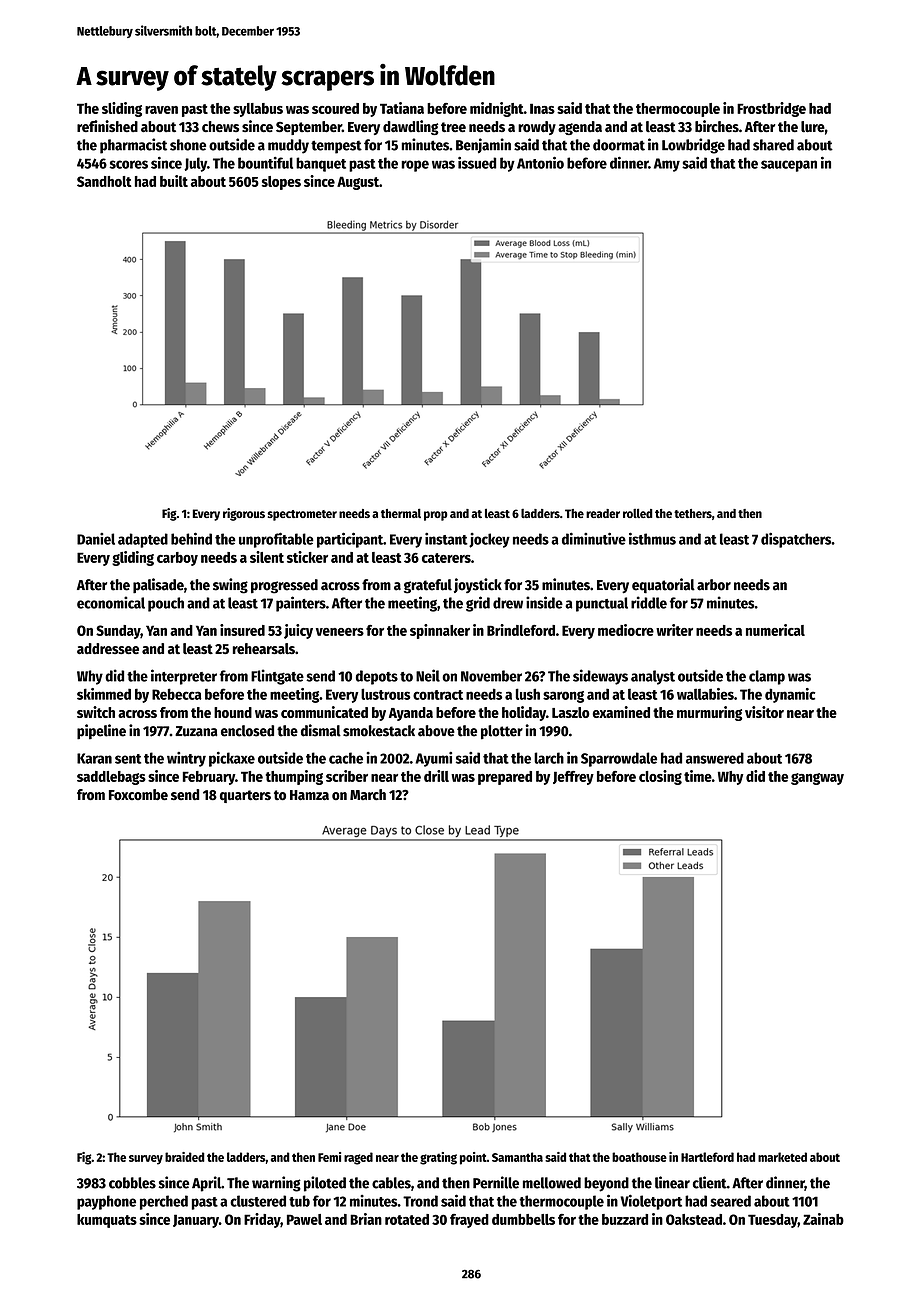 The image size is (924, 1308). What do you see at coordinates (496, 1182) in the document?
I see `Pernille` at bounding box center [496, 1182].
